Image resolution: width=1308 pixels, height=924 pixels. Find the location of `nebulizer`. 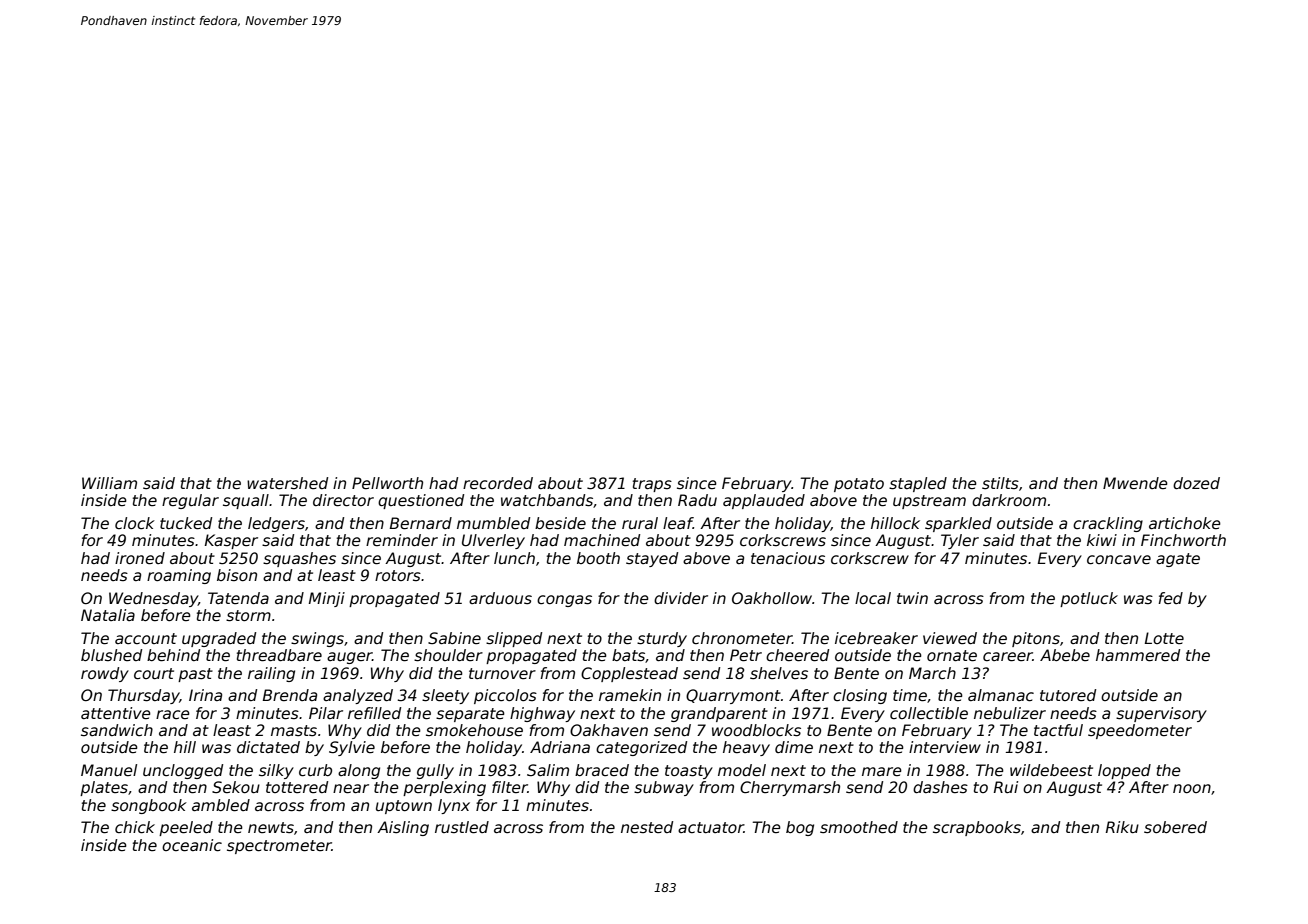

nebulizer is located at coordinates (1010, 713).
